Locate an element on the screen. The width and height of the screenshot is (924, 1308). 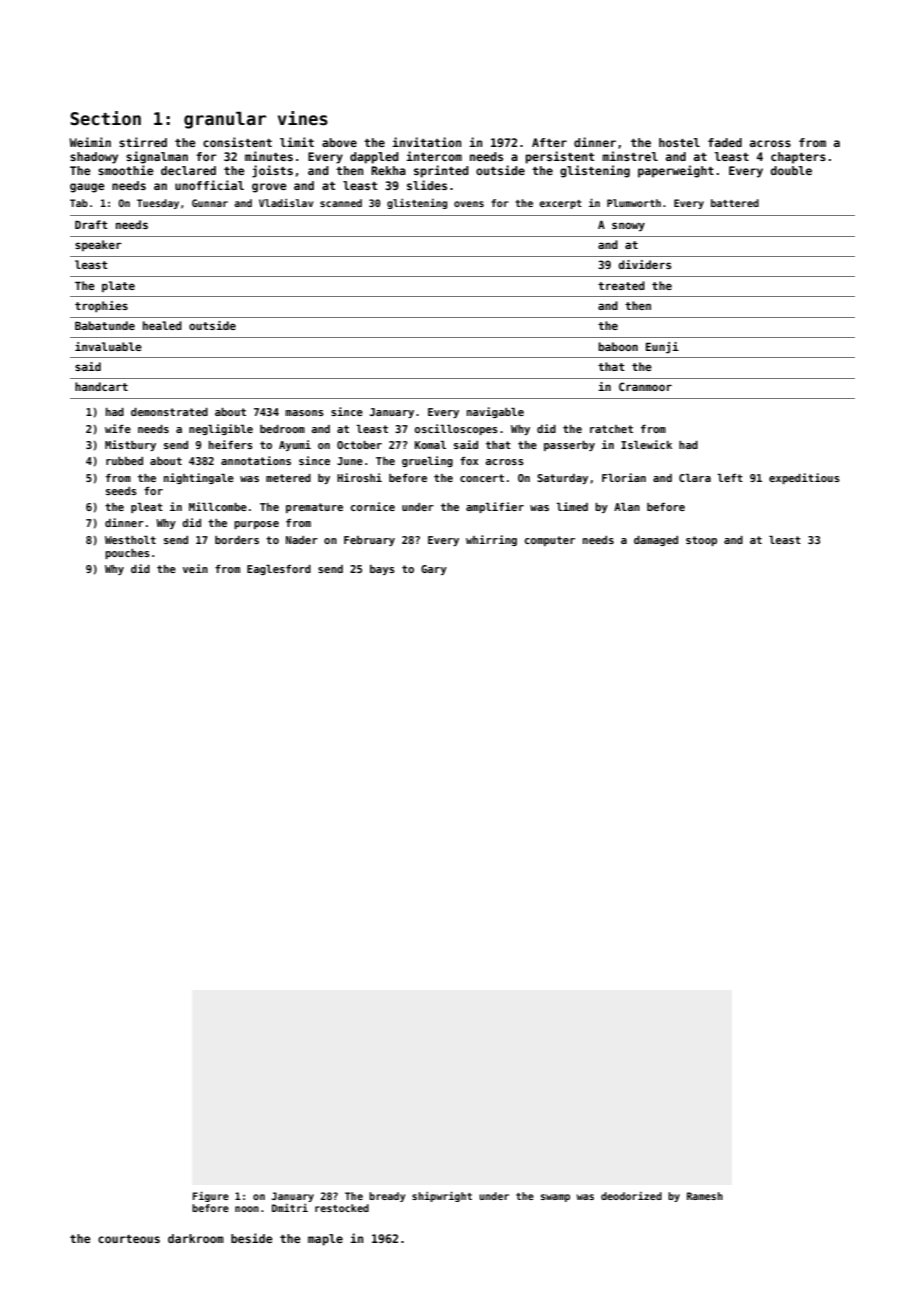
hostel is located at coordinates (679, 142).
